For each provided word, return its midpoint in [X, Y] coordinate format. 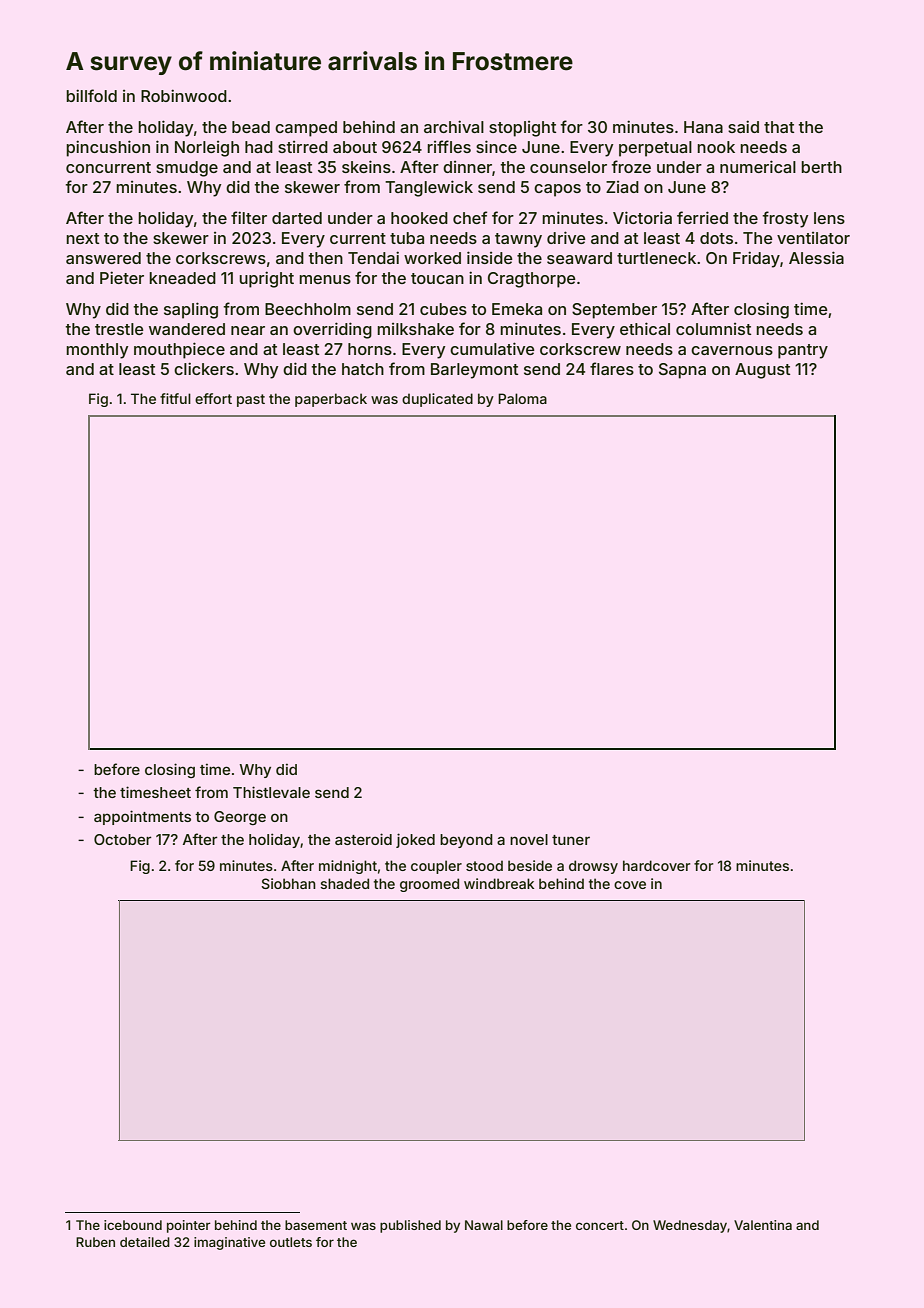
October [123, 839]
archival [454, 126]
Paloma [522, 398]
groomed [429, 885]
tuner [571, 840]
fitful [175, 398]
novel [529, 839]
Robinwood [184, 95]
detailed [145, 1242]
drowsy [593, 867]
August [762, 371]
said [743, 126]
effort [213, 398]
